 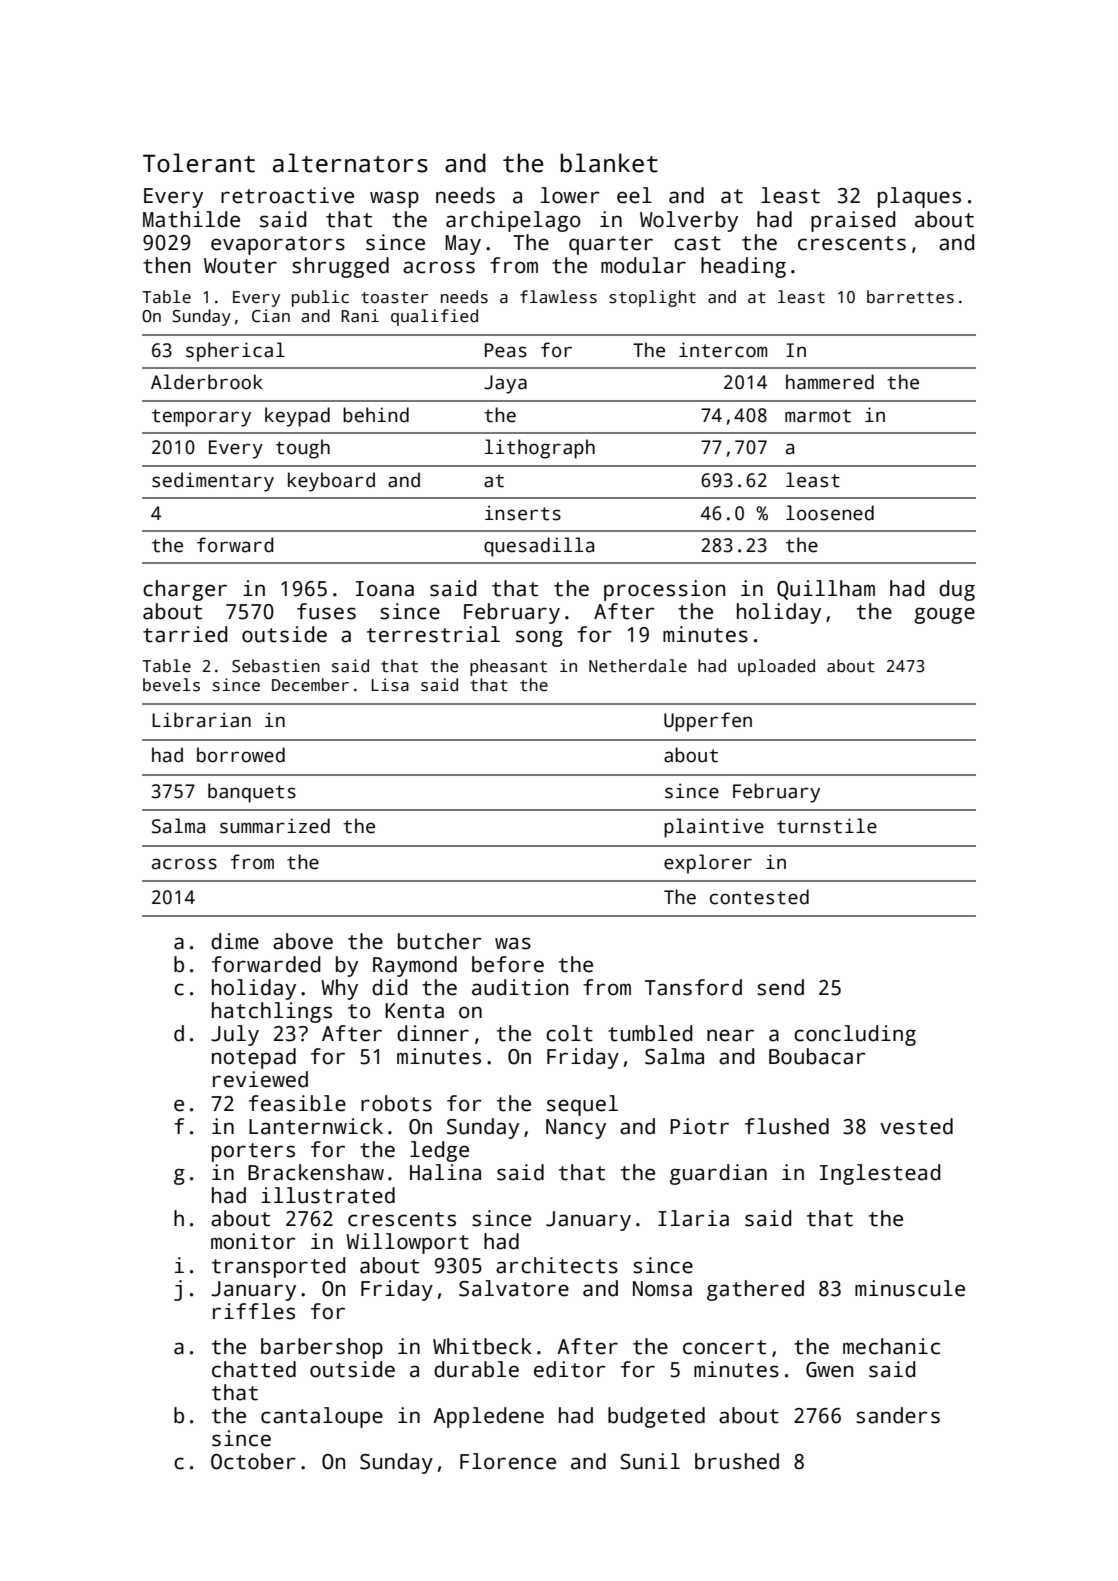 I want to click on October, so click(x=253, y=1461).
